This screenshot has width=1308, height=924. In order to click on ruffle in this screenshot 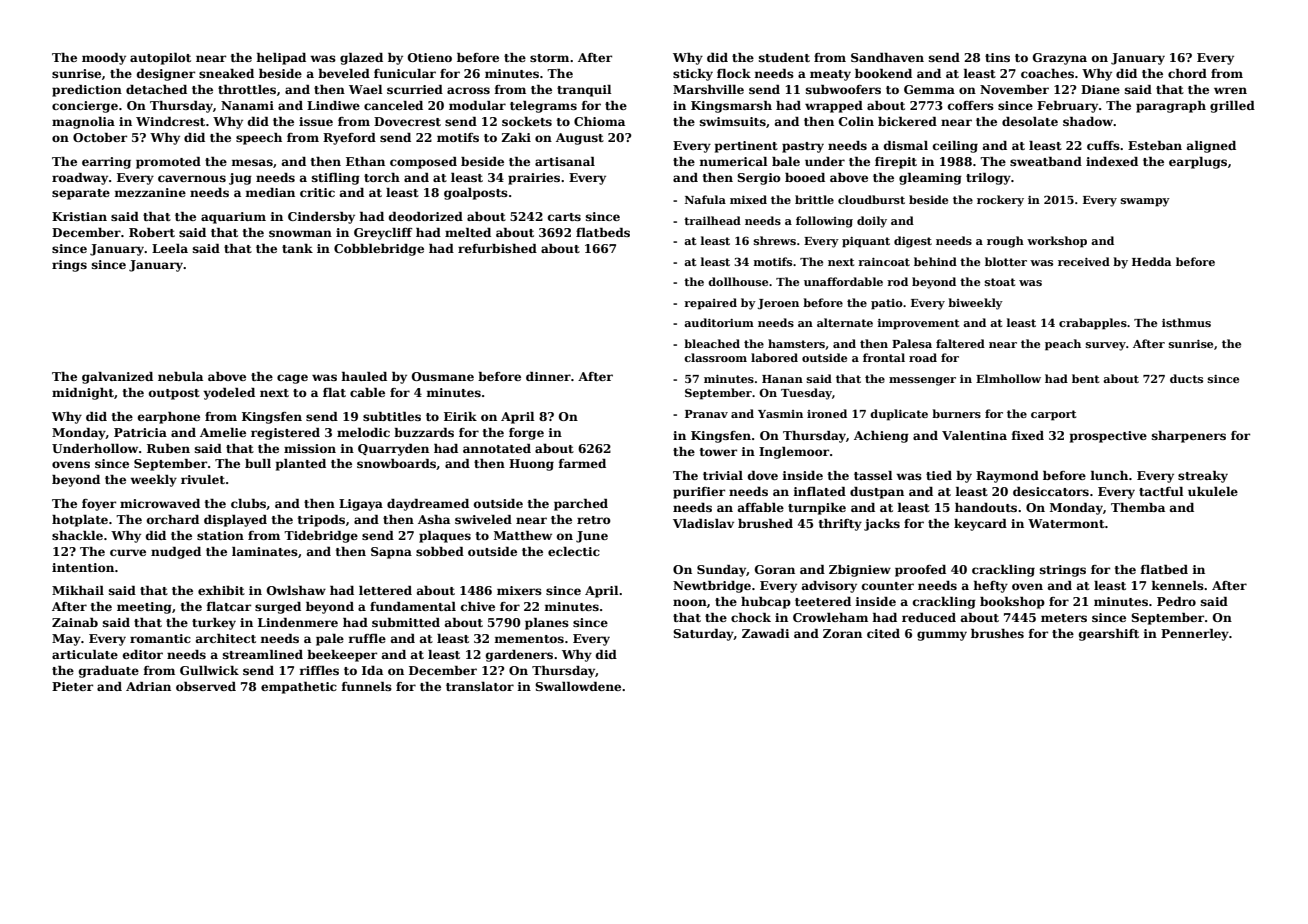, I will do `click(367, 638)`.
